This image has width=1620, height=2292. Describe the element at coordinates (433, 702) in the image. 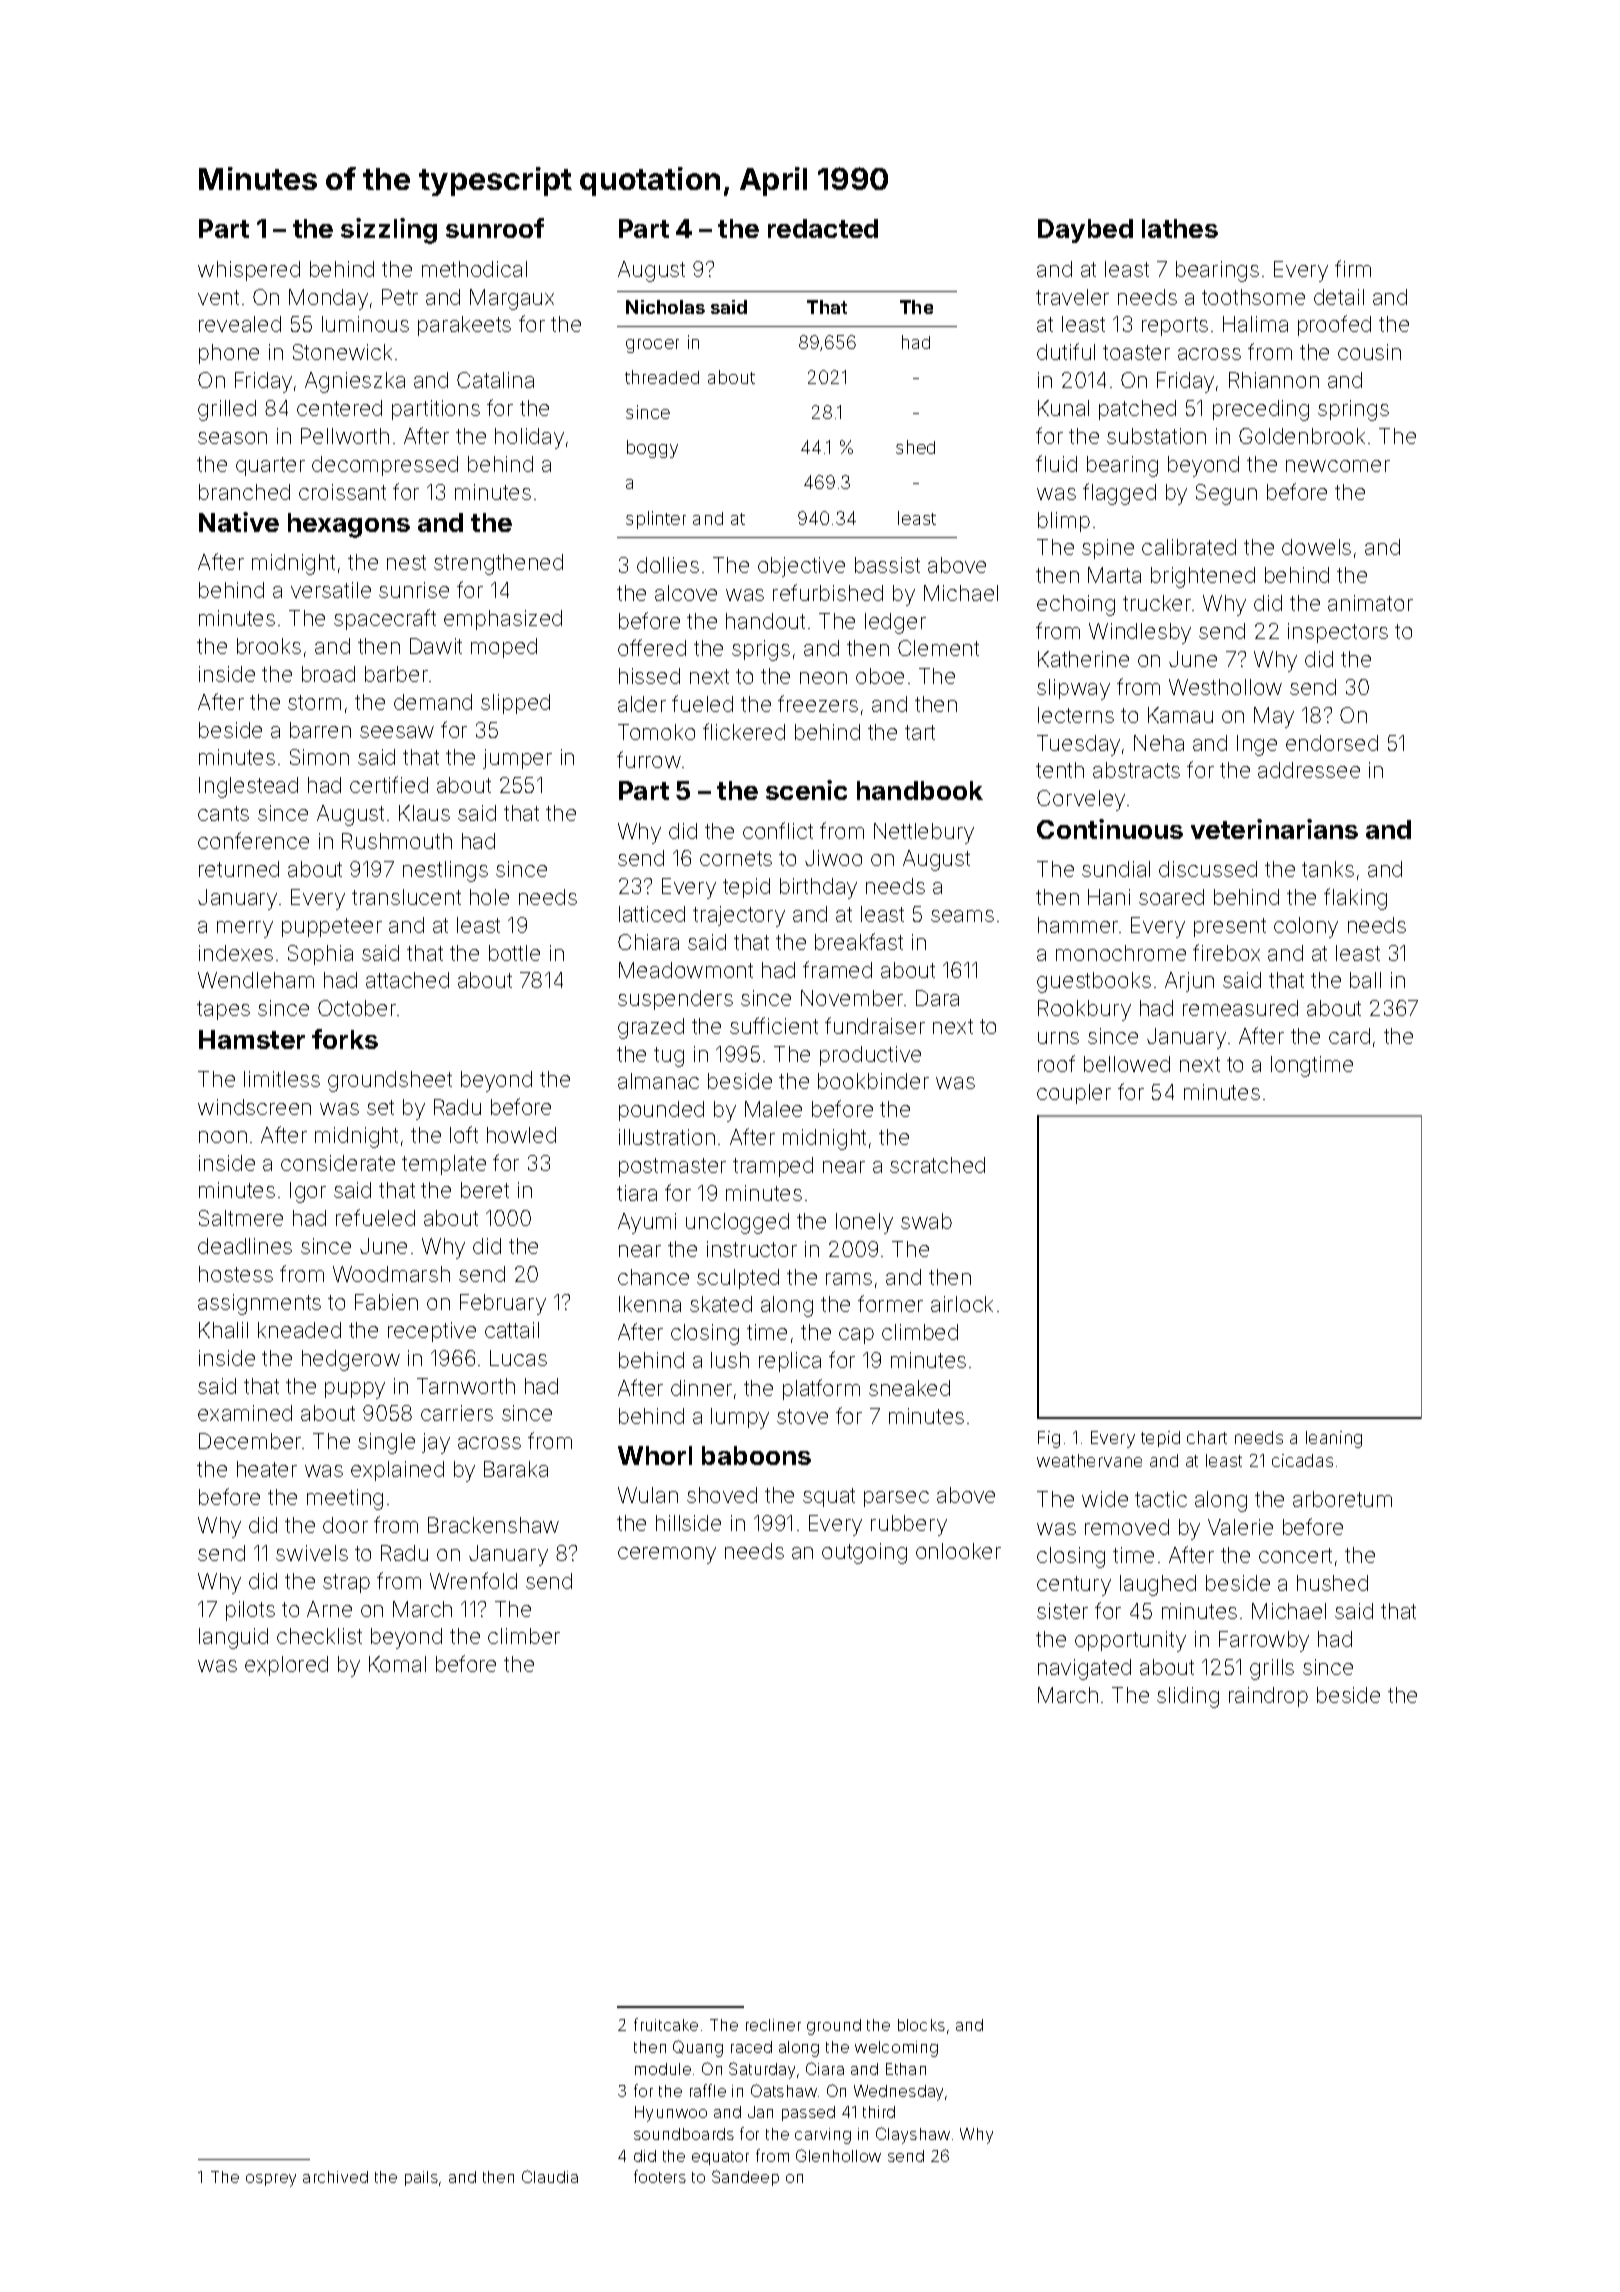

I see `demand` at that location.
